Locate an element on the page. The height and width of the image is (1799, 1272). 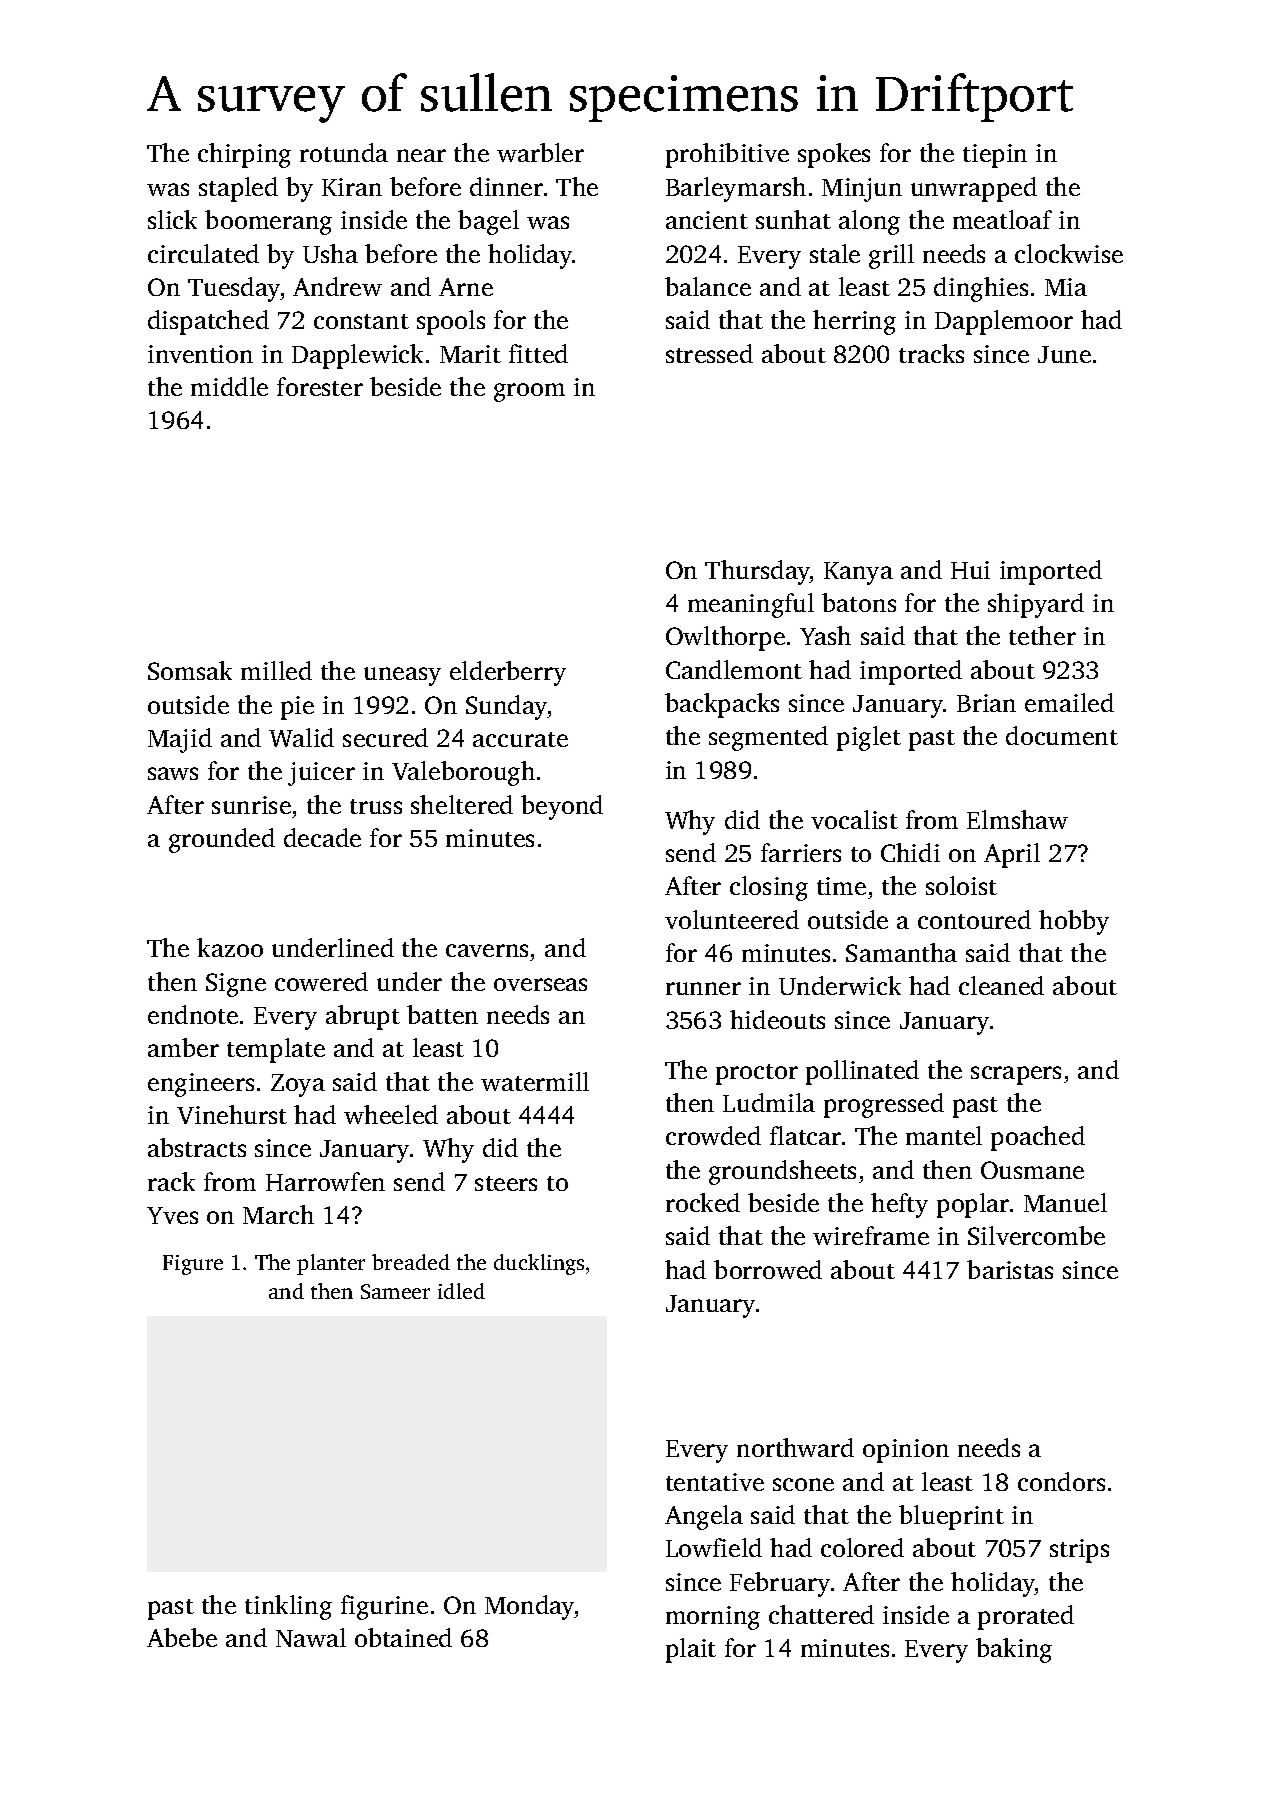
kazoo is located at coordinates (230, 947).
